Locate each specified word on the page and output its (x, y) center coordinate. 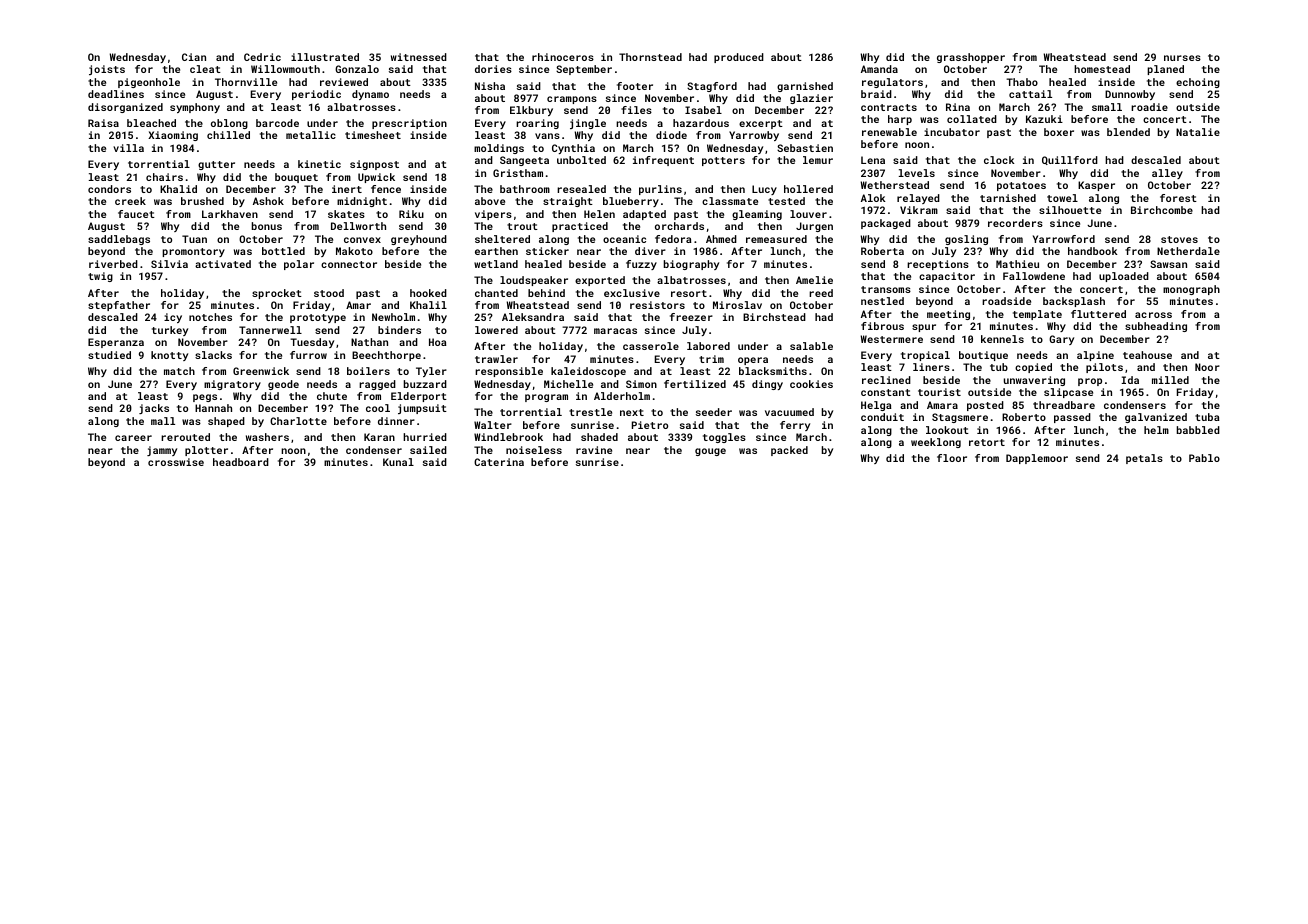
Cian (194, 57)
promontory (193, 252)
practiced (580, 227)
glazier (811, 99)
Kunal (398, 462)
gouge (710, 452)
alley (1167, 174)
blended (1128, 132)
